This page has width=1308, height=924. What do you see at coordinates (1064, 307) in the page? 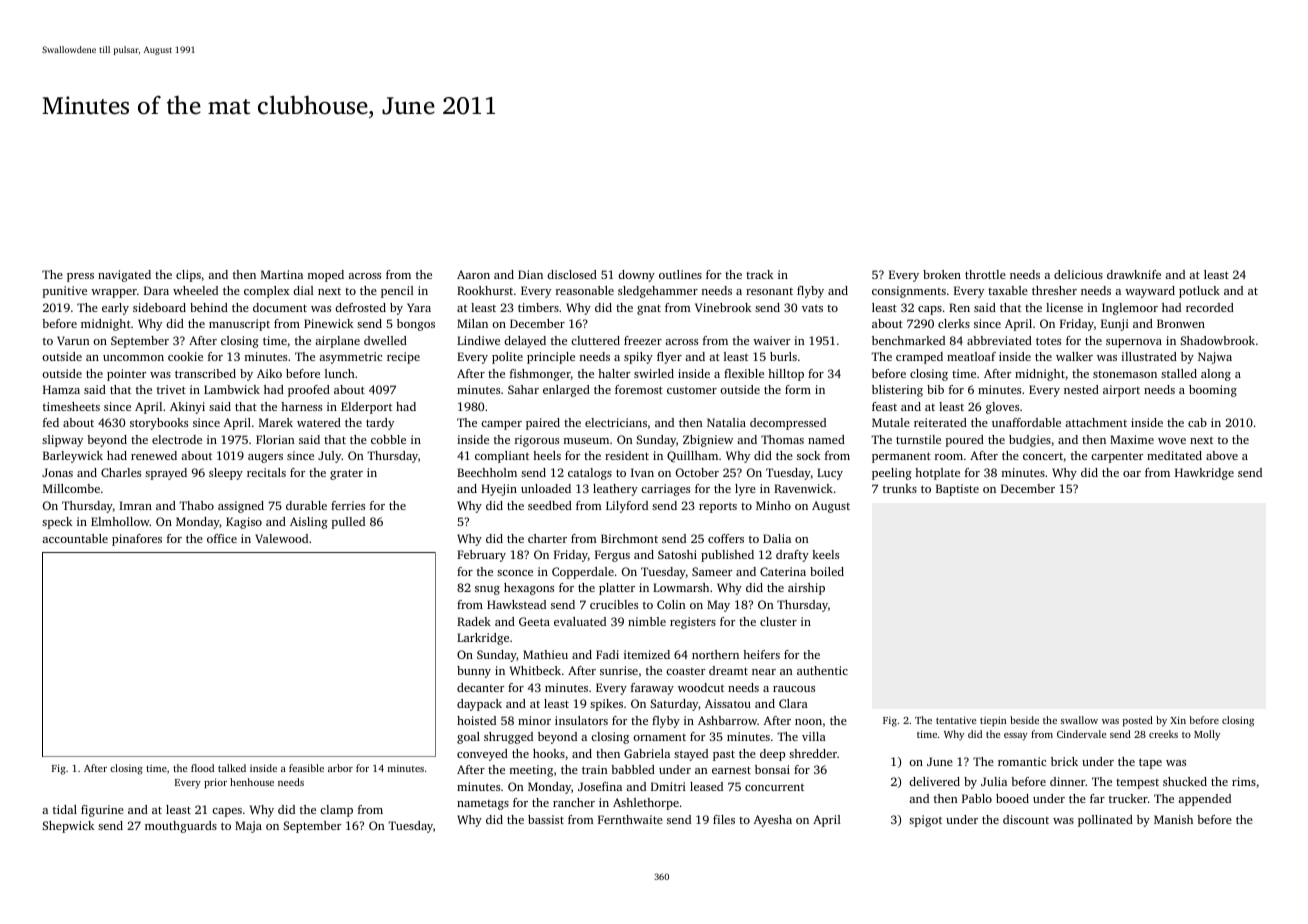
I see `license` at bounding box center [1064, 307].
